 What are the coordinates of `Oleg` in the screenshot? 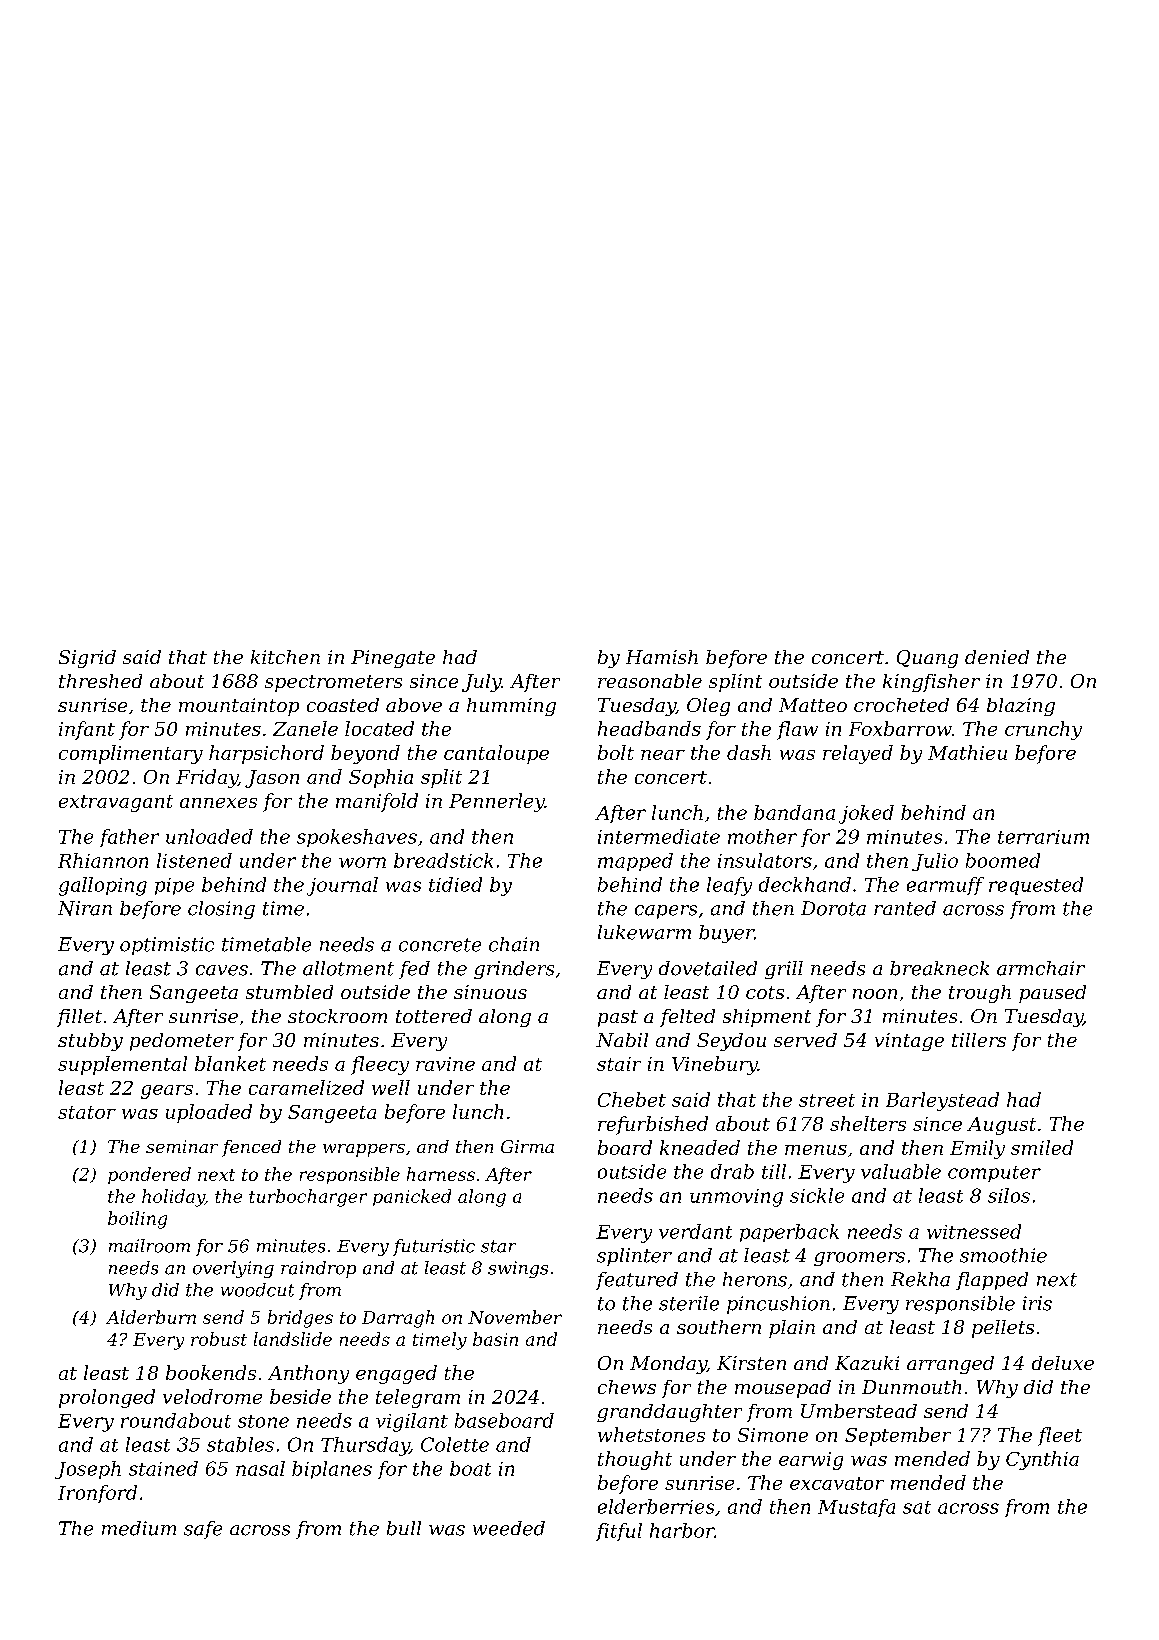 It's located at (708, 707).
